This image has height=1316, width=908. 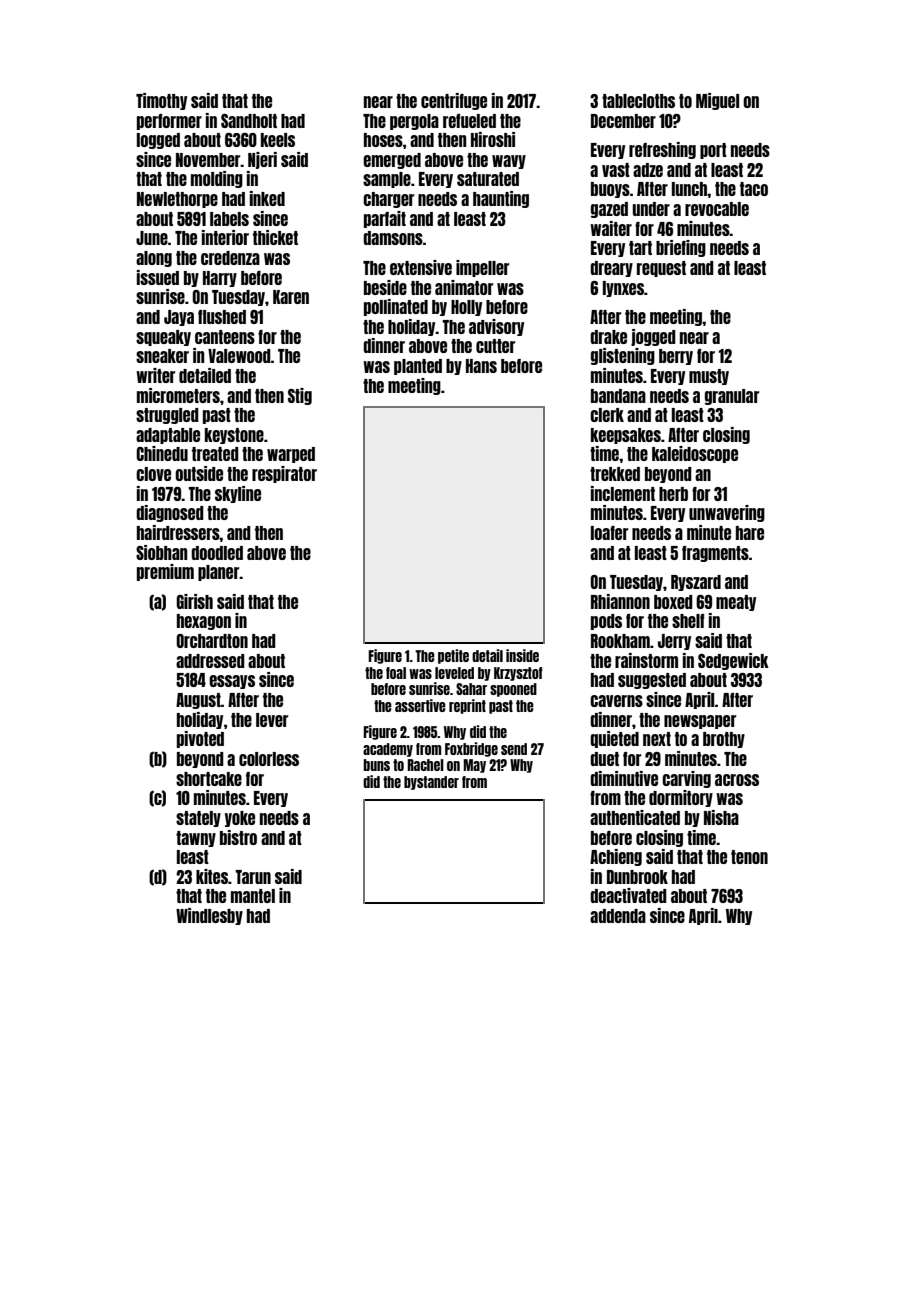 I want to click on unwavering, so click(x=727, y=513).
